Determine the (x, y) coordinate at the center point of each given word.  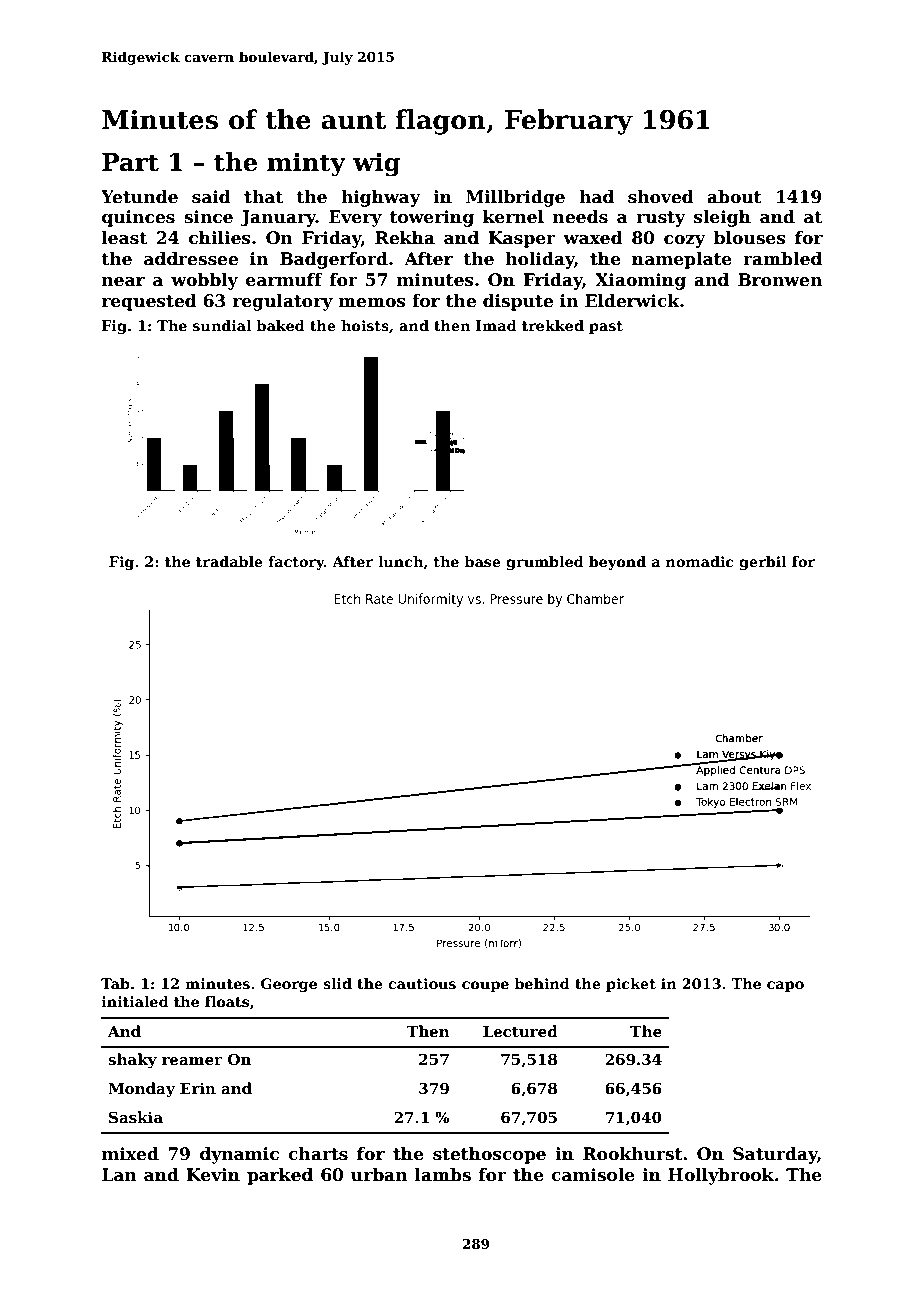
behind (542, 983)
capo (785, 986)
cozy (685, 241)
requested (149, 302)
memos (372, 303)
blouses (750, 238)
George (289, 985)
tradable (229, 561)
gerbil (763, 563)
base (482, 561)
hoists (365, 325)
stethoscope (489, 1155)
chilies (220, 238)
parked (280, 1176)
